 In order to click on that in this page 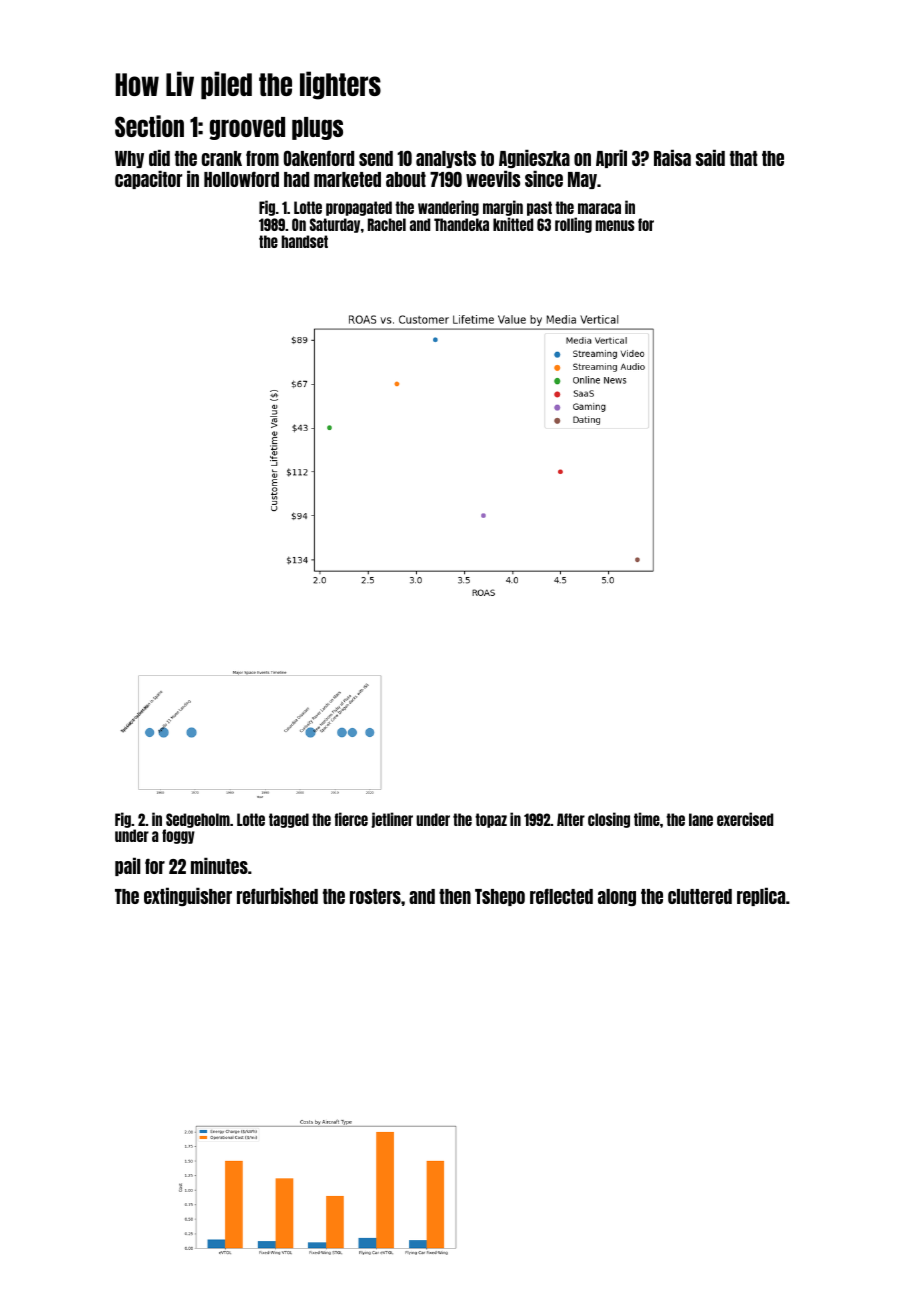, I will do `click(744, 158)`.
